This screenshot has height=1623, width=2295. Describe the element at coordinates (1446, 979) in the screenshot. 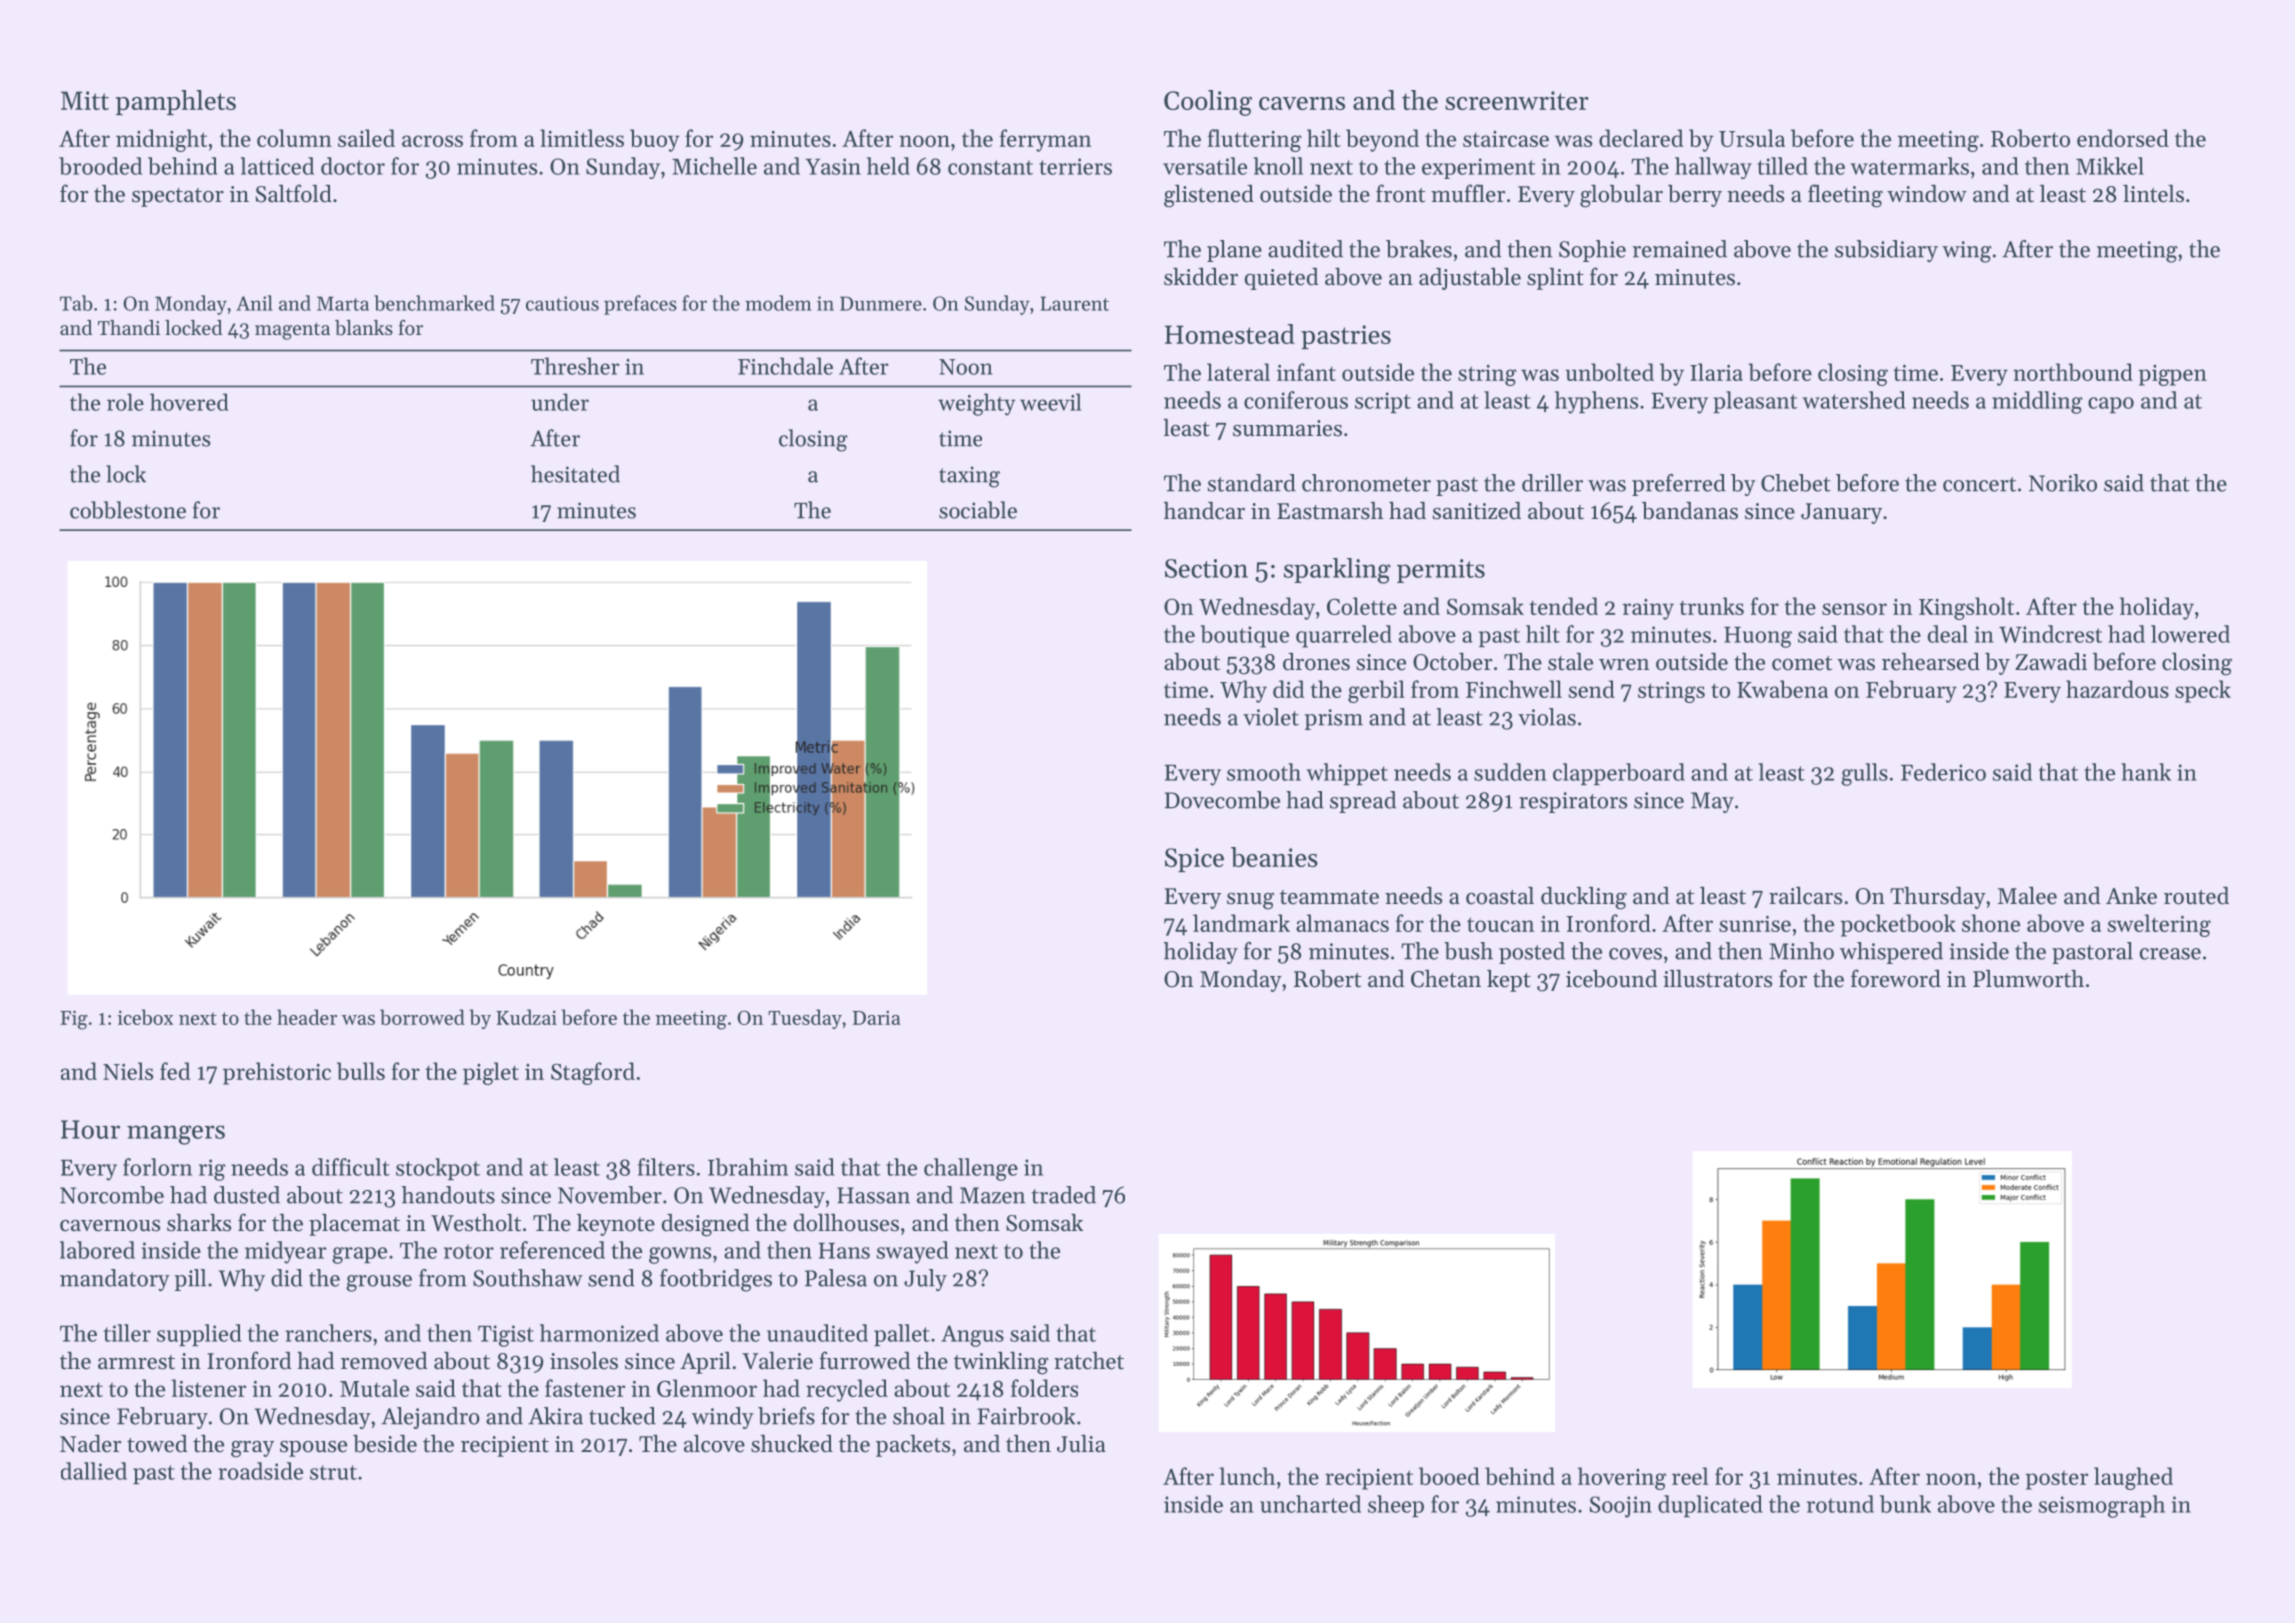

I see `Chetan` at that location.
